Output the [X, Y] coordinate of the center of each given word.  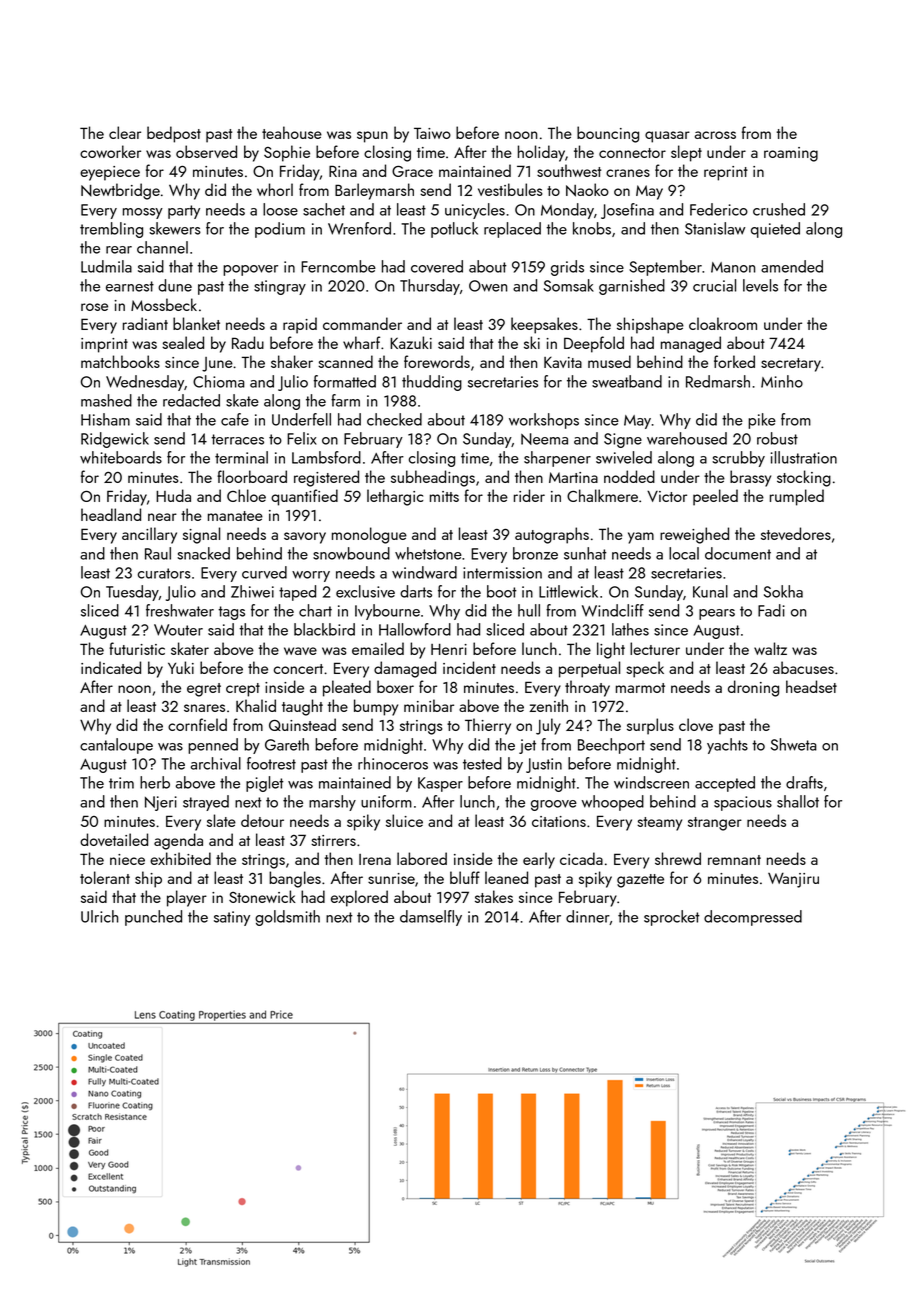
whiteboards [121, 457]
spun [372, 137]
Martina [573, 477]
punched [153, 918]
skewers [175, 228]
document [738, 553]
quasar [667, 137]
